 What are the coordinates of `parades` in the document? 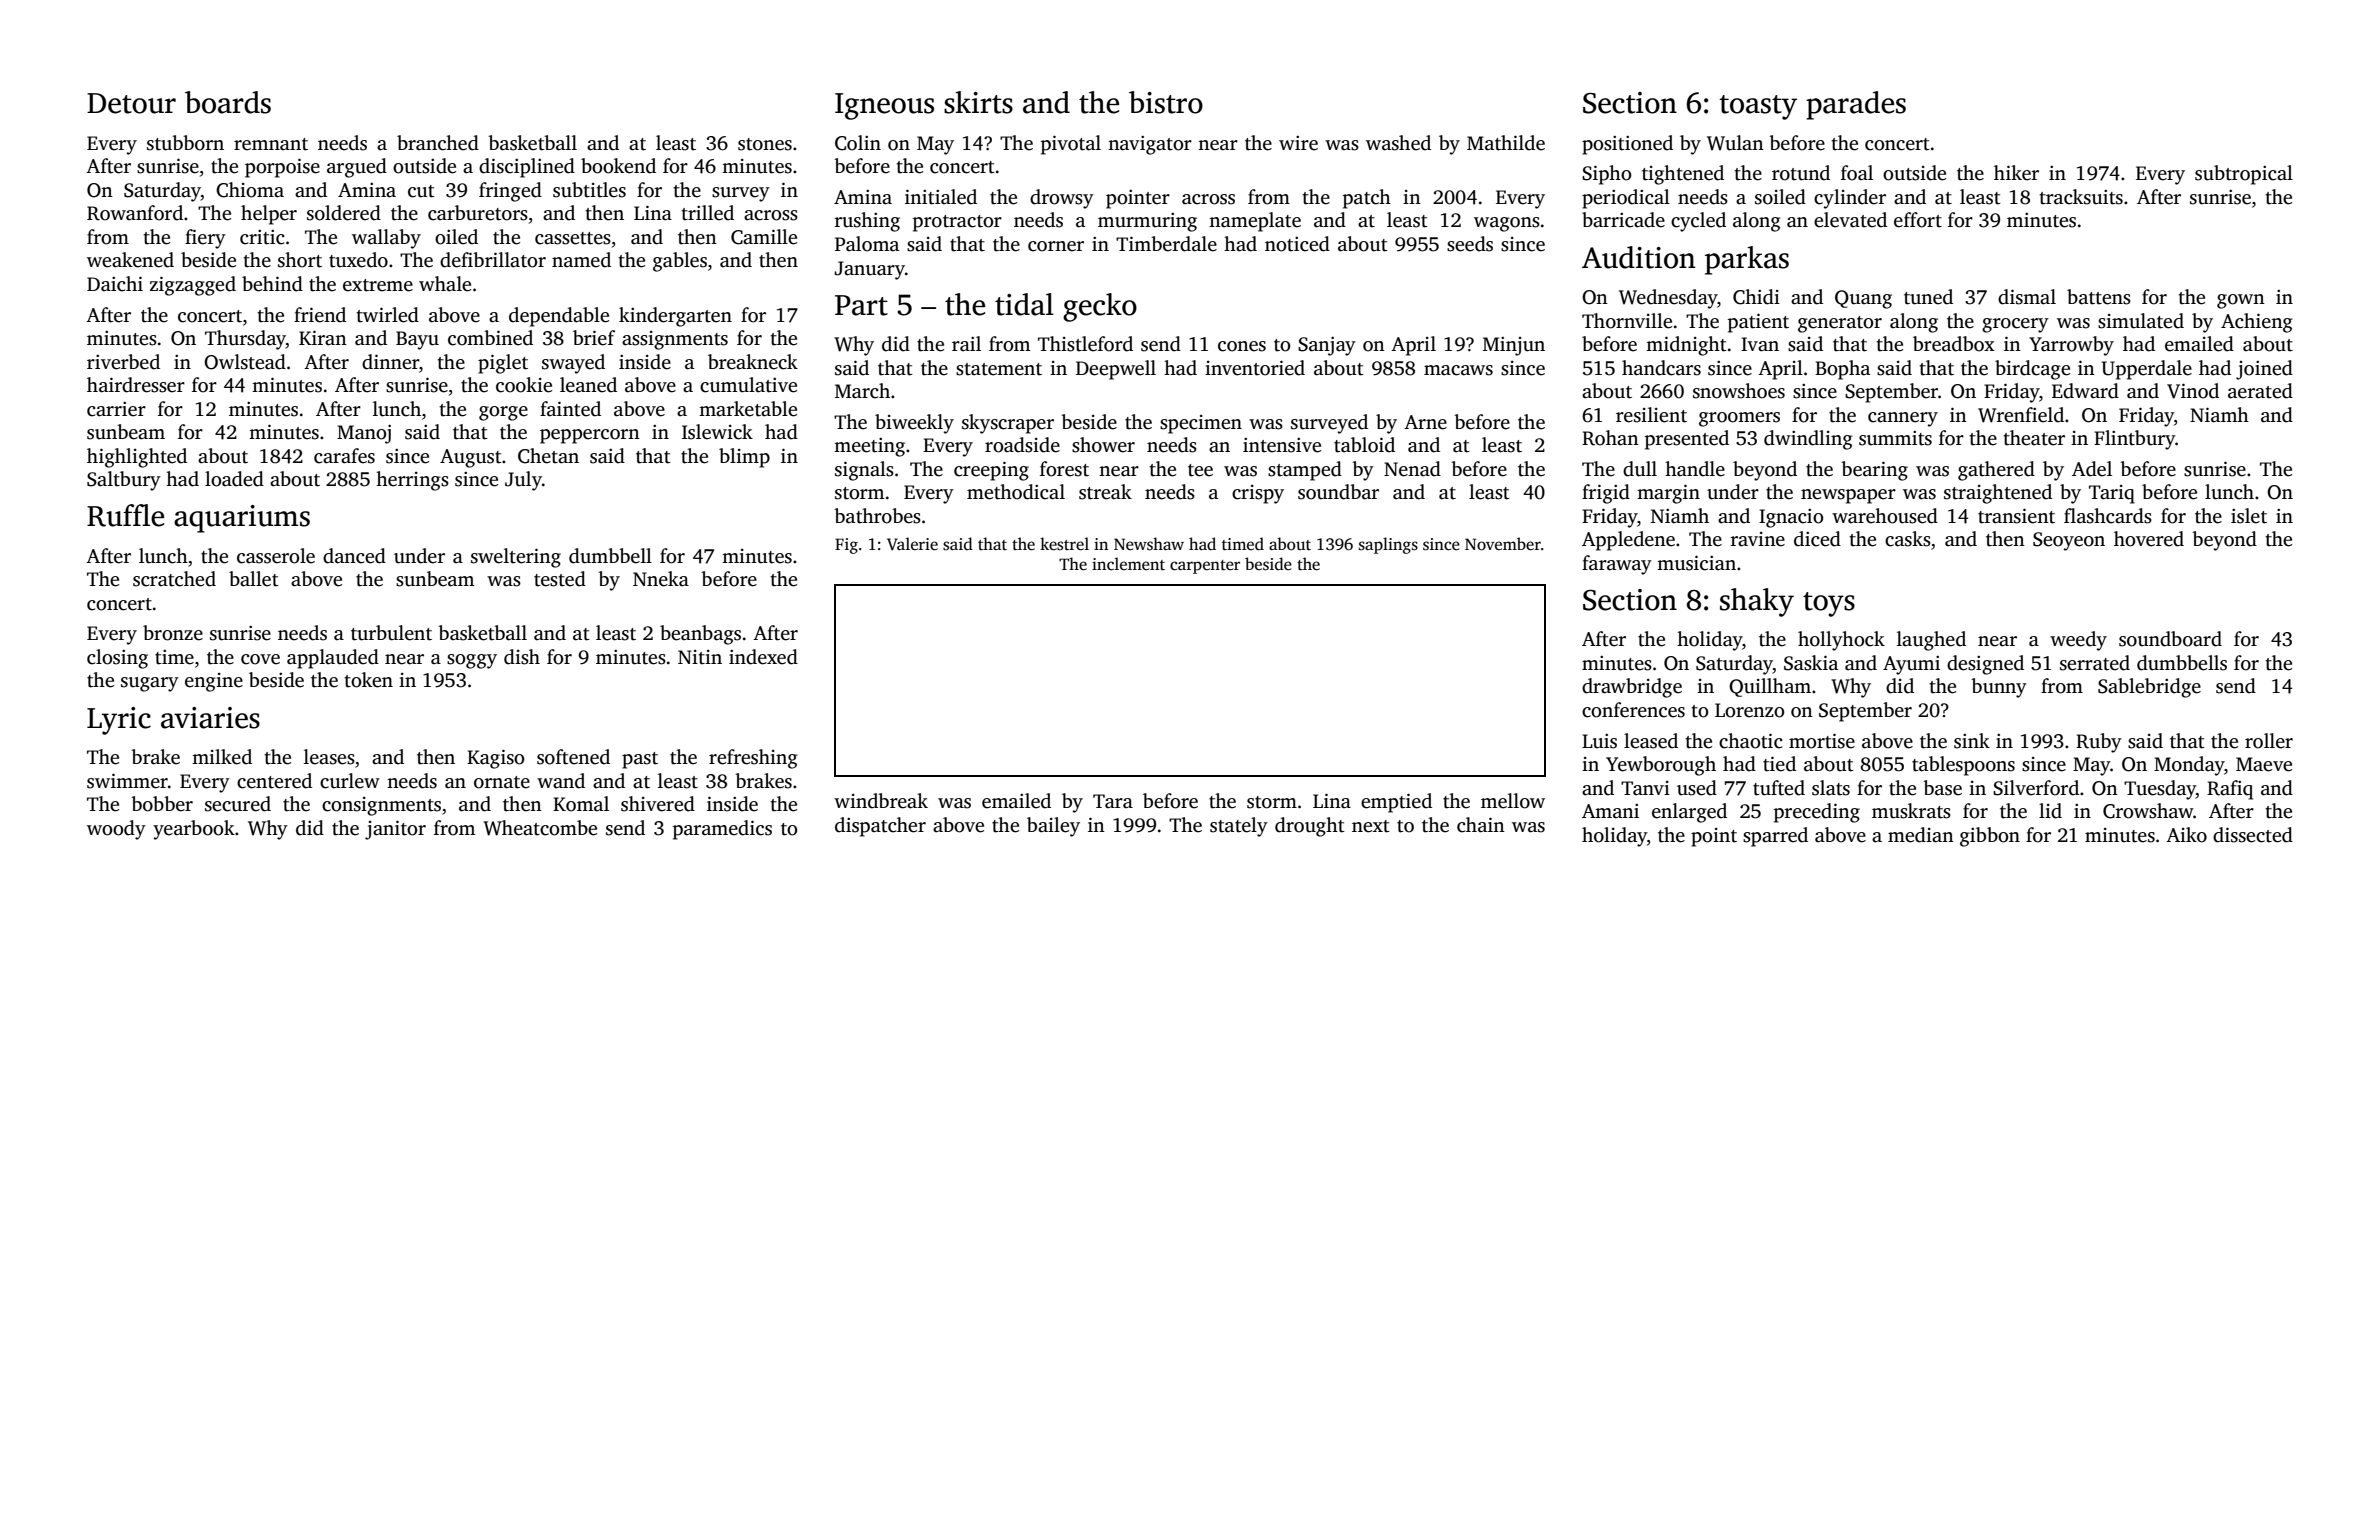 It's located at (1856, 105).
